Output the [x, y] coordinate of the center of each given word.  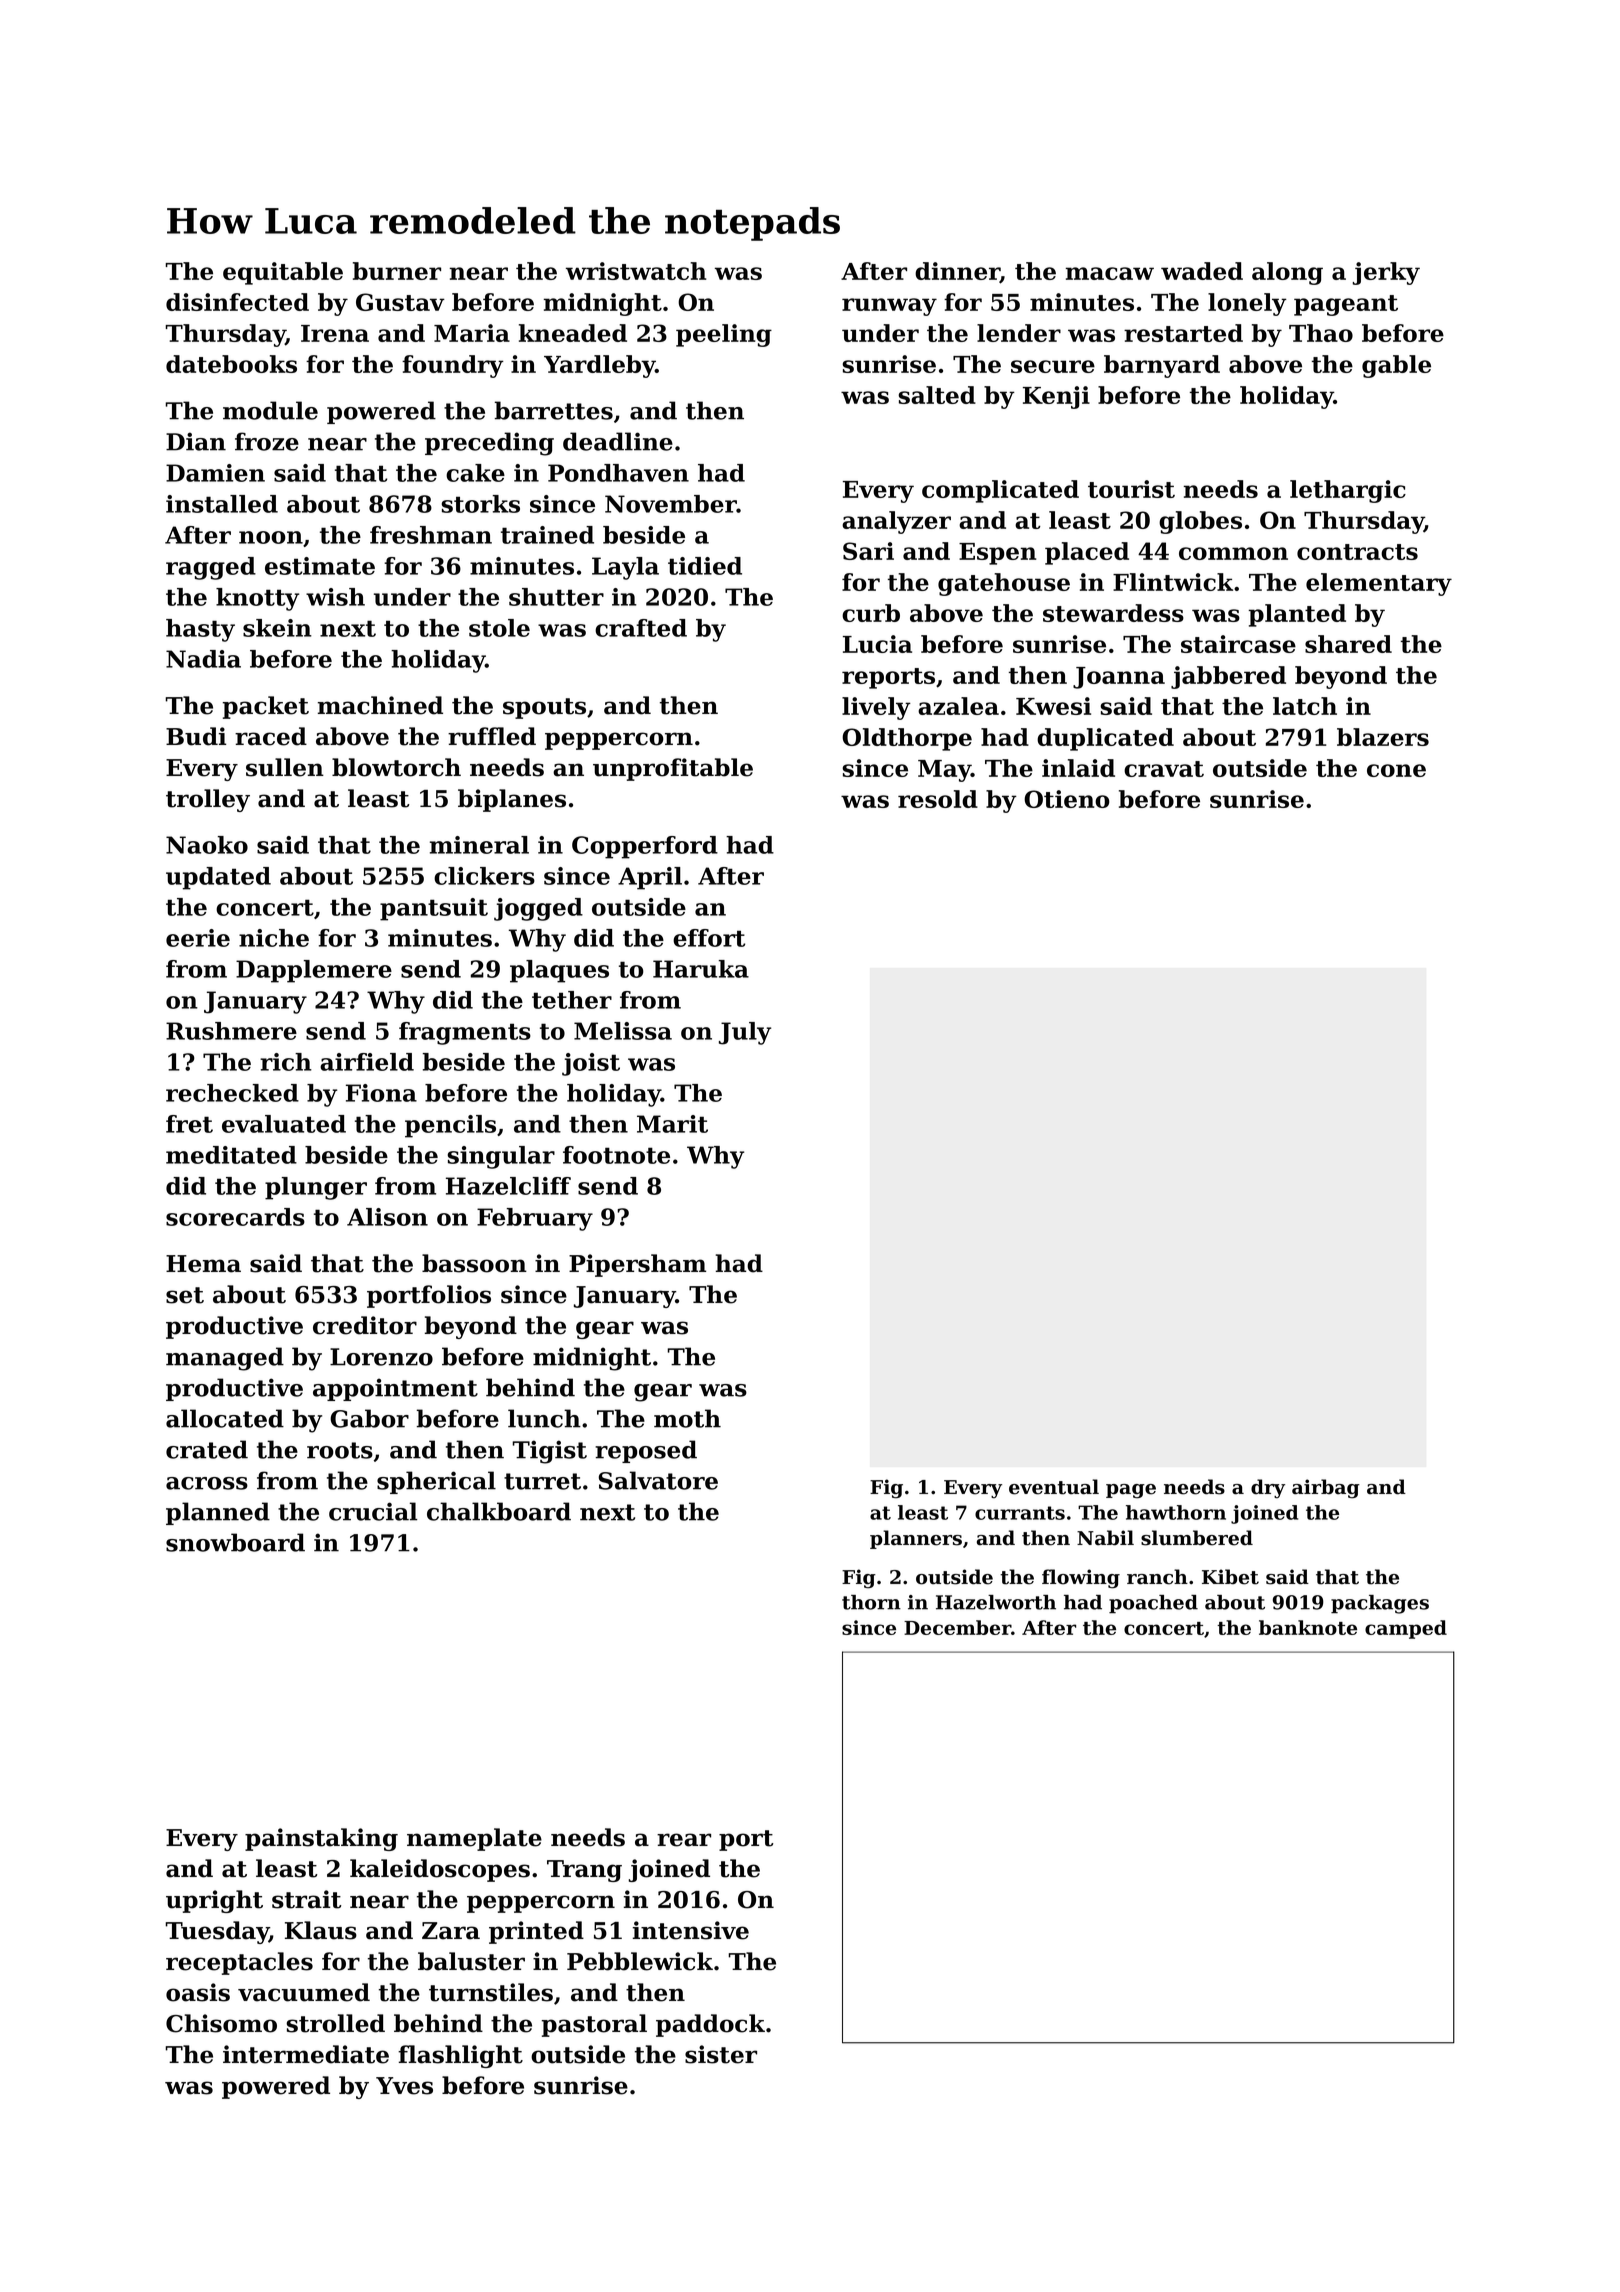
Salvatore [658, 1480]
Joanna [1119, 678]
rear [684, 1840]
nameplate [474, 1839]
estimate [320, 566]
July [745, 1033]
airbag [1326, 1489]
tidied [705, 566]
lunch [544, 1418]
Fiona [381, 1093]
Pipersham [637, 1265]
